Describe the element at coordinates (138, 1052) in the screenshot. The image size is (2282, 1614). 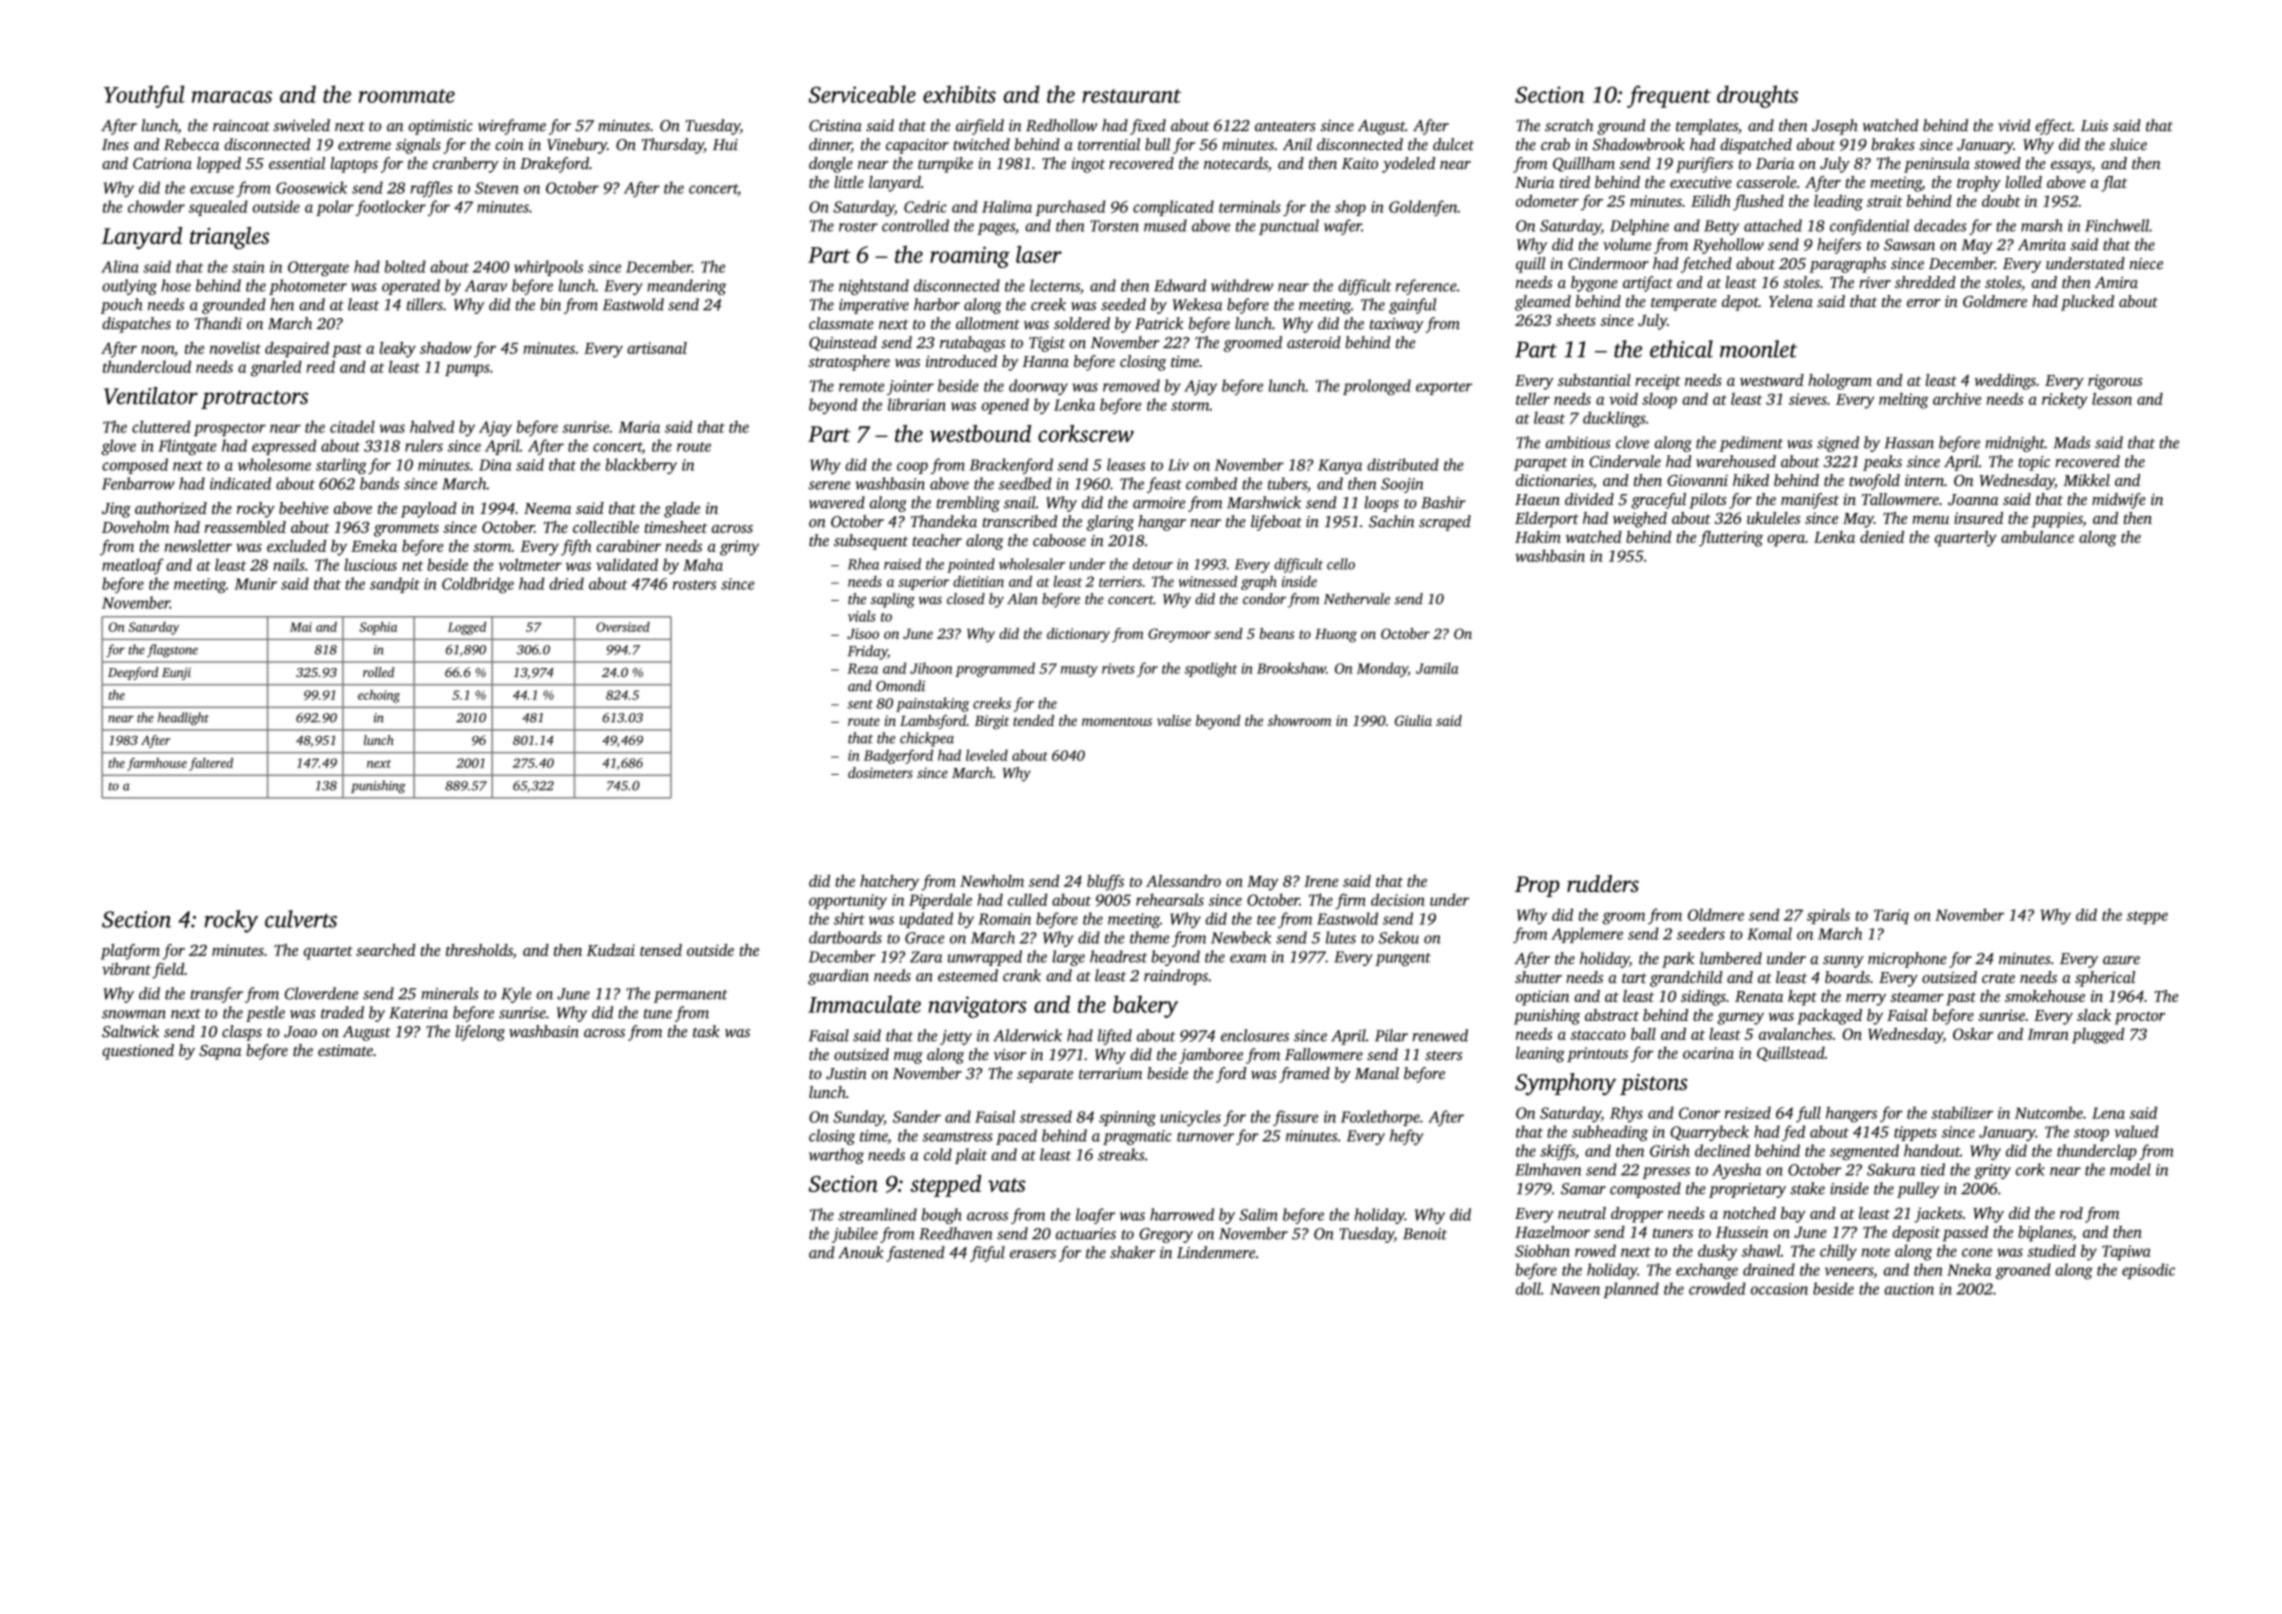
I see `questioned` at that location.
